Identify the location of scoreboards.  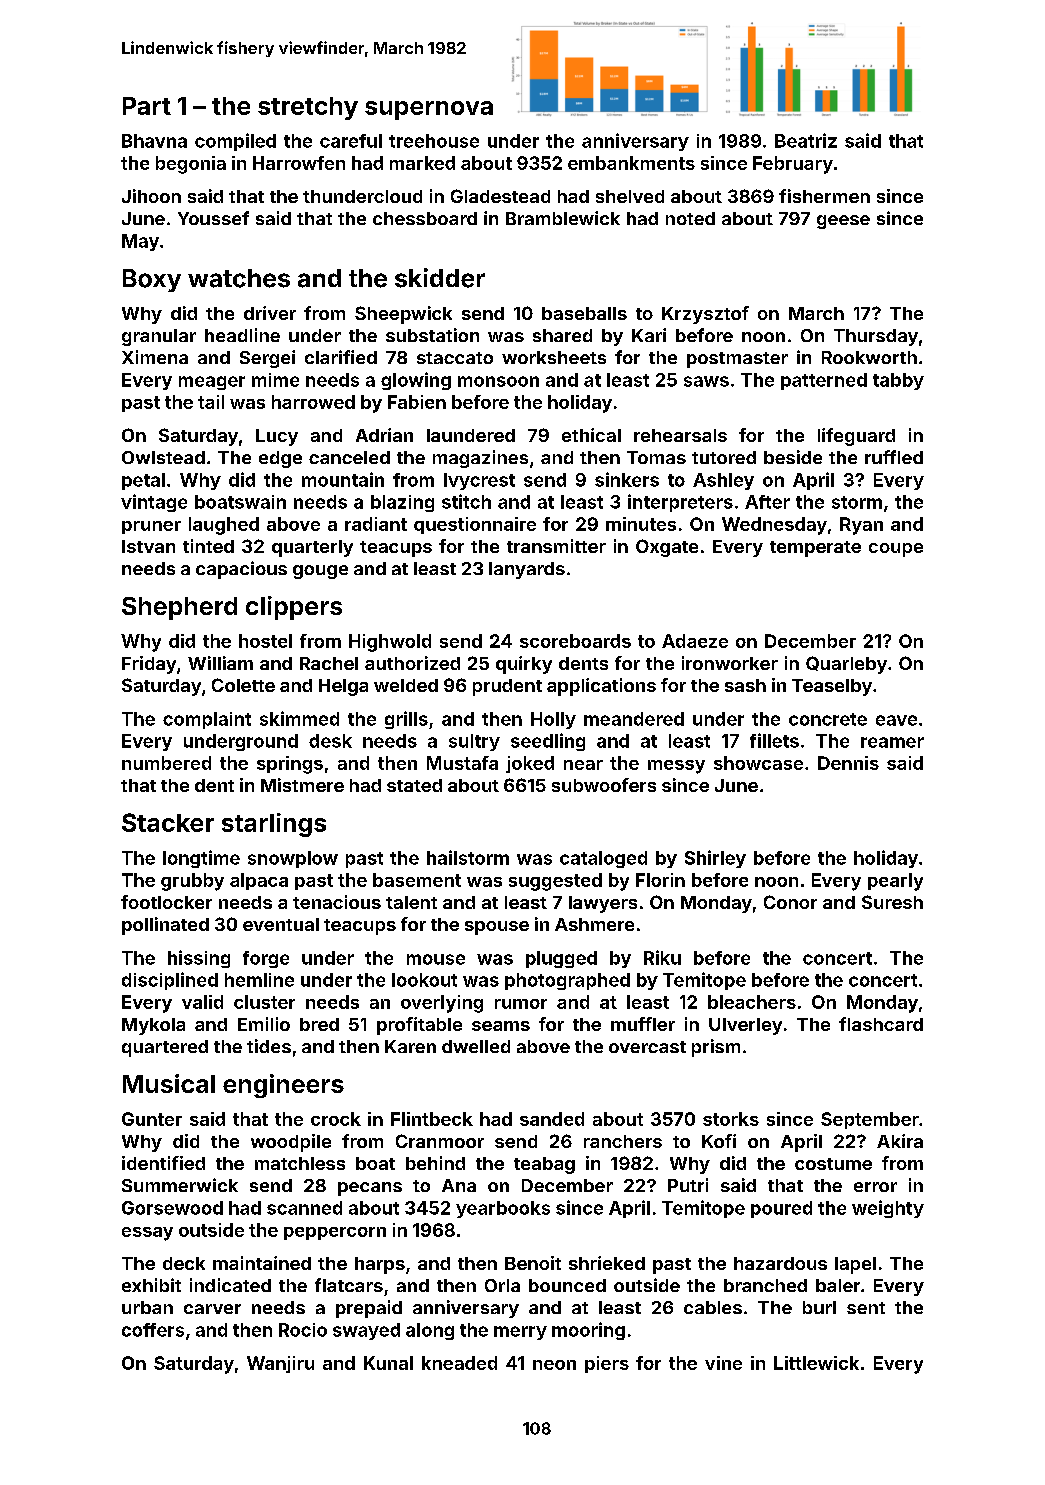
(575, 641).
